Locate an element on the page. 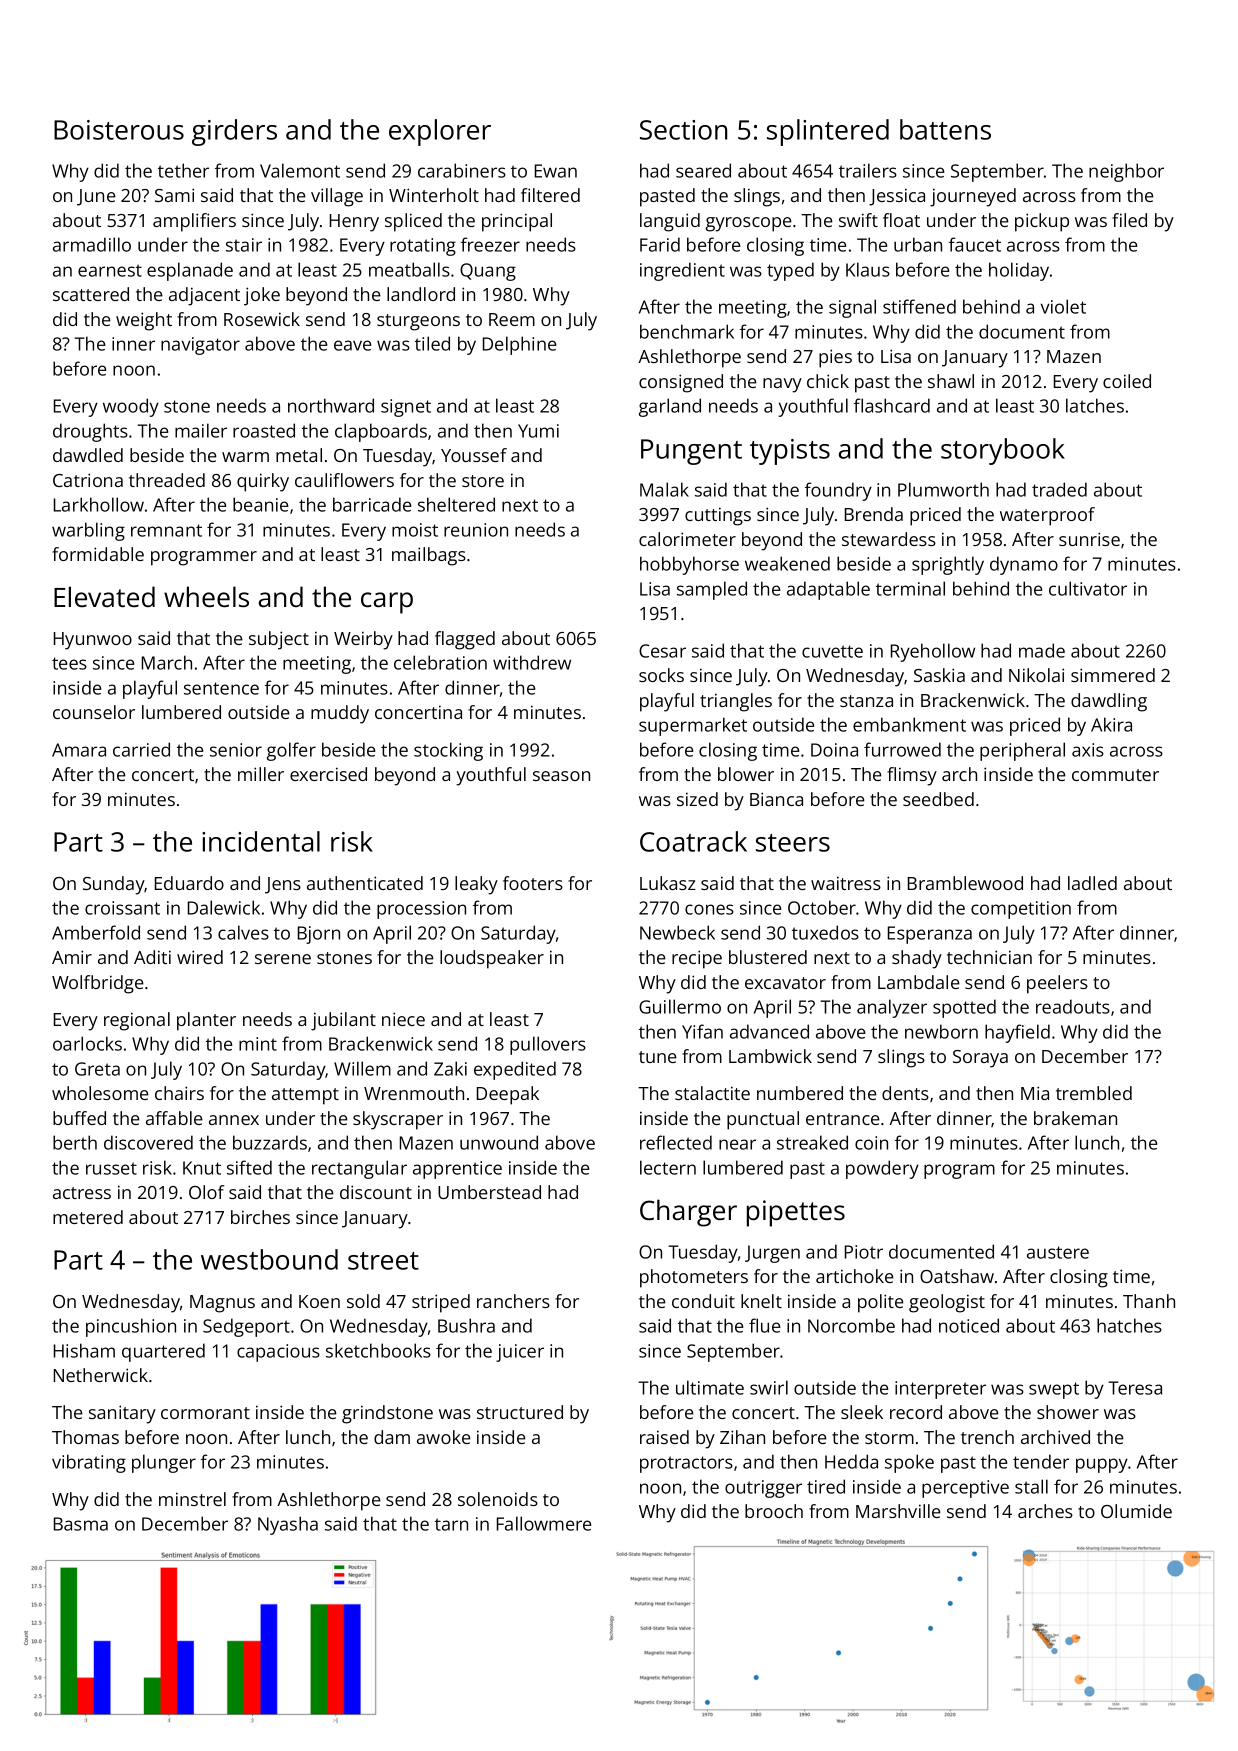 The height and width of the image is (1751, 1238). benchmark is located at coordinates (687, 331).
